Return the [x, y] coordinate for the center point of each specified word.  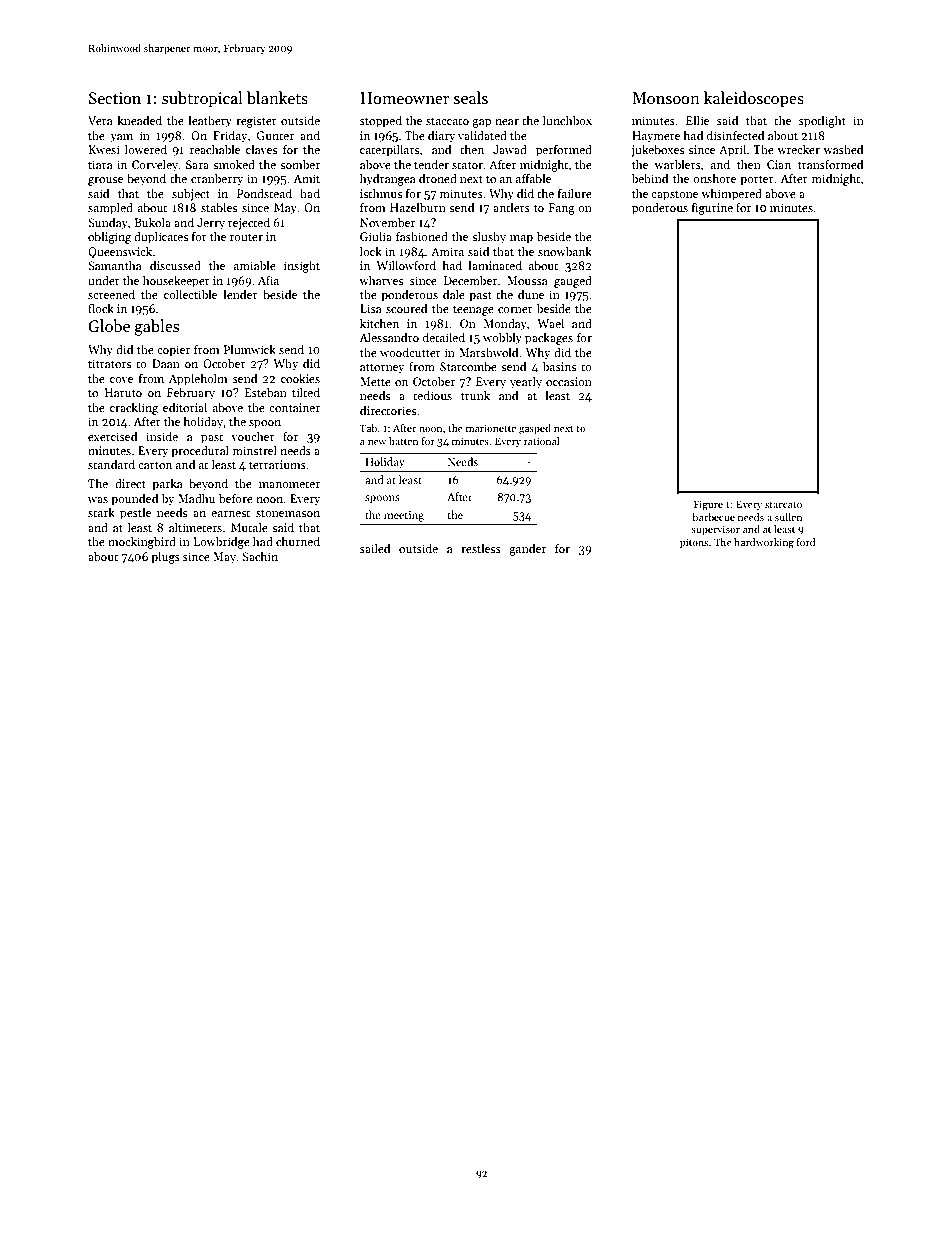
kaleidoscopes [754, 99]
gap [481, 123]
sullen [788, 517]
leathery [210, 121]
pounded [134, 499]
